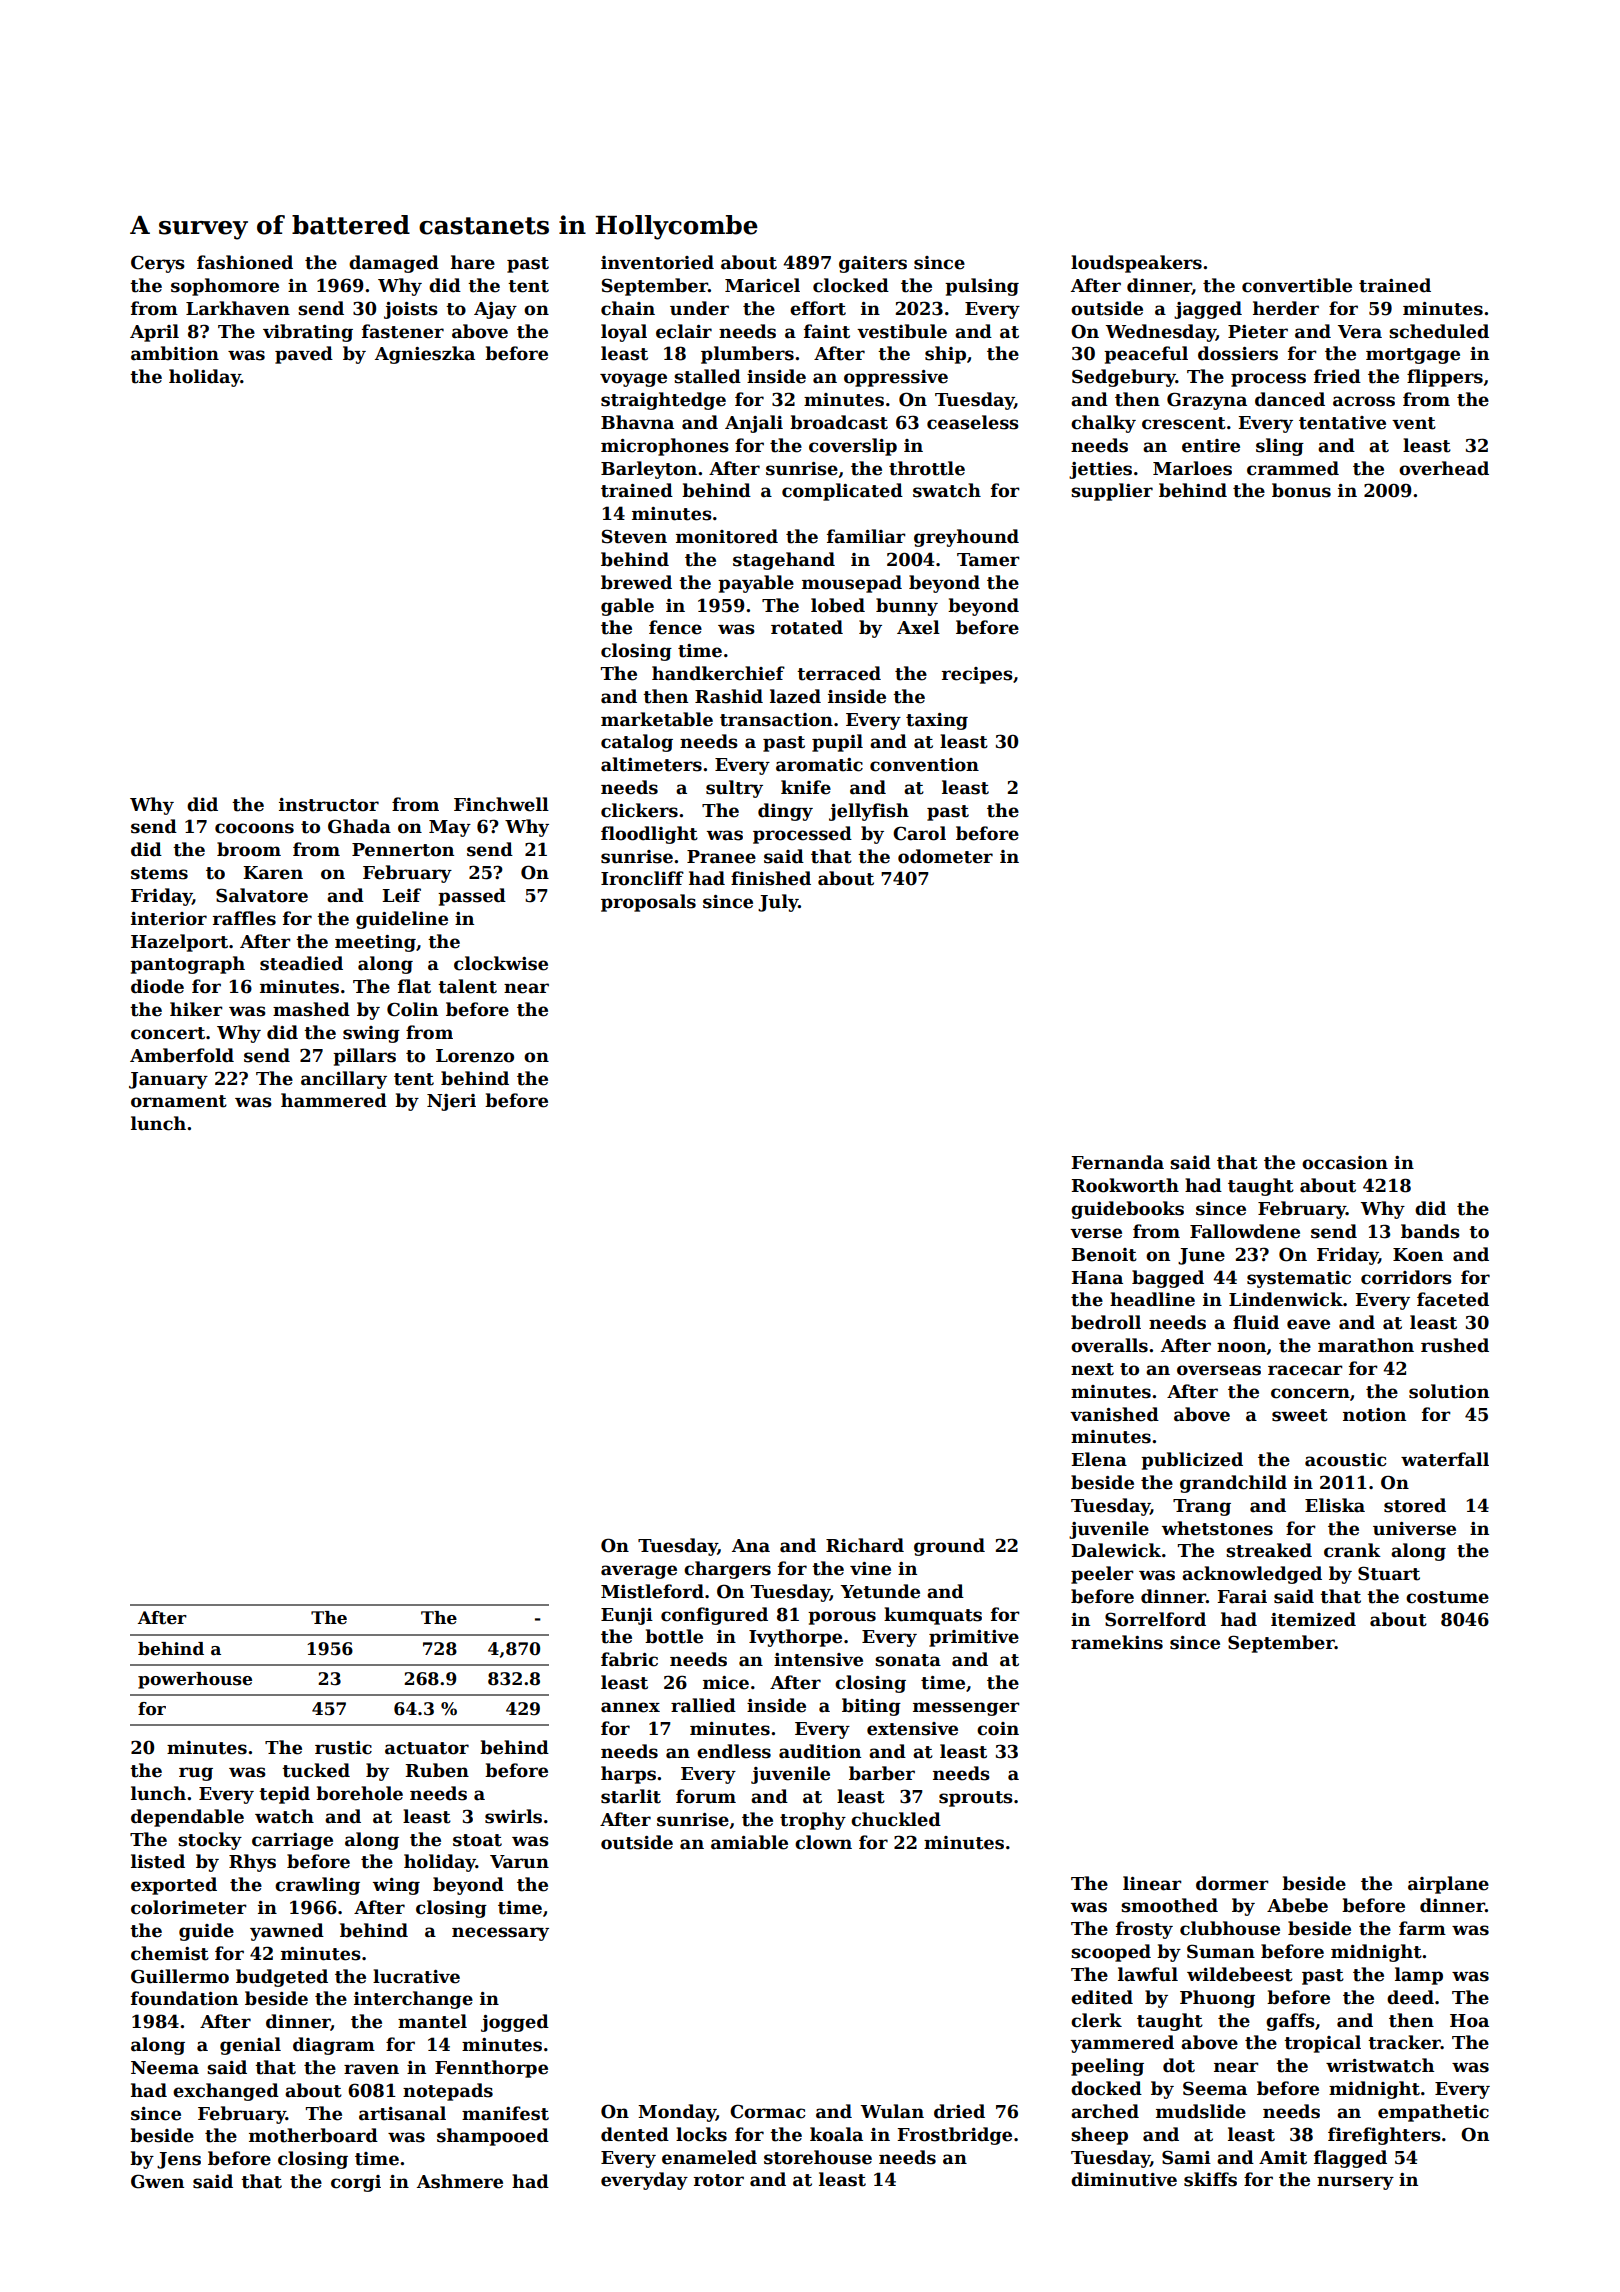 Image resolution: width=1620 pixels, height=2292 pixels. Describe the element at coordinates (475, 1056) in the document. I see `Lorenzo` at that location.
